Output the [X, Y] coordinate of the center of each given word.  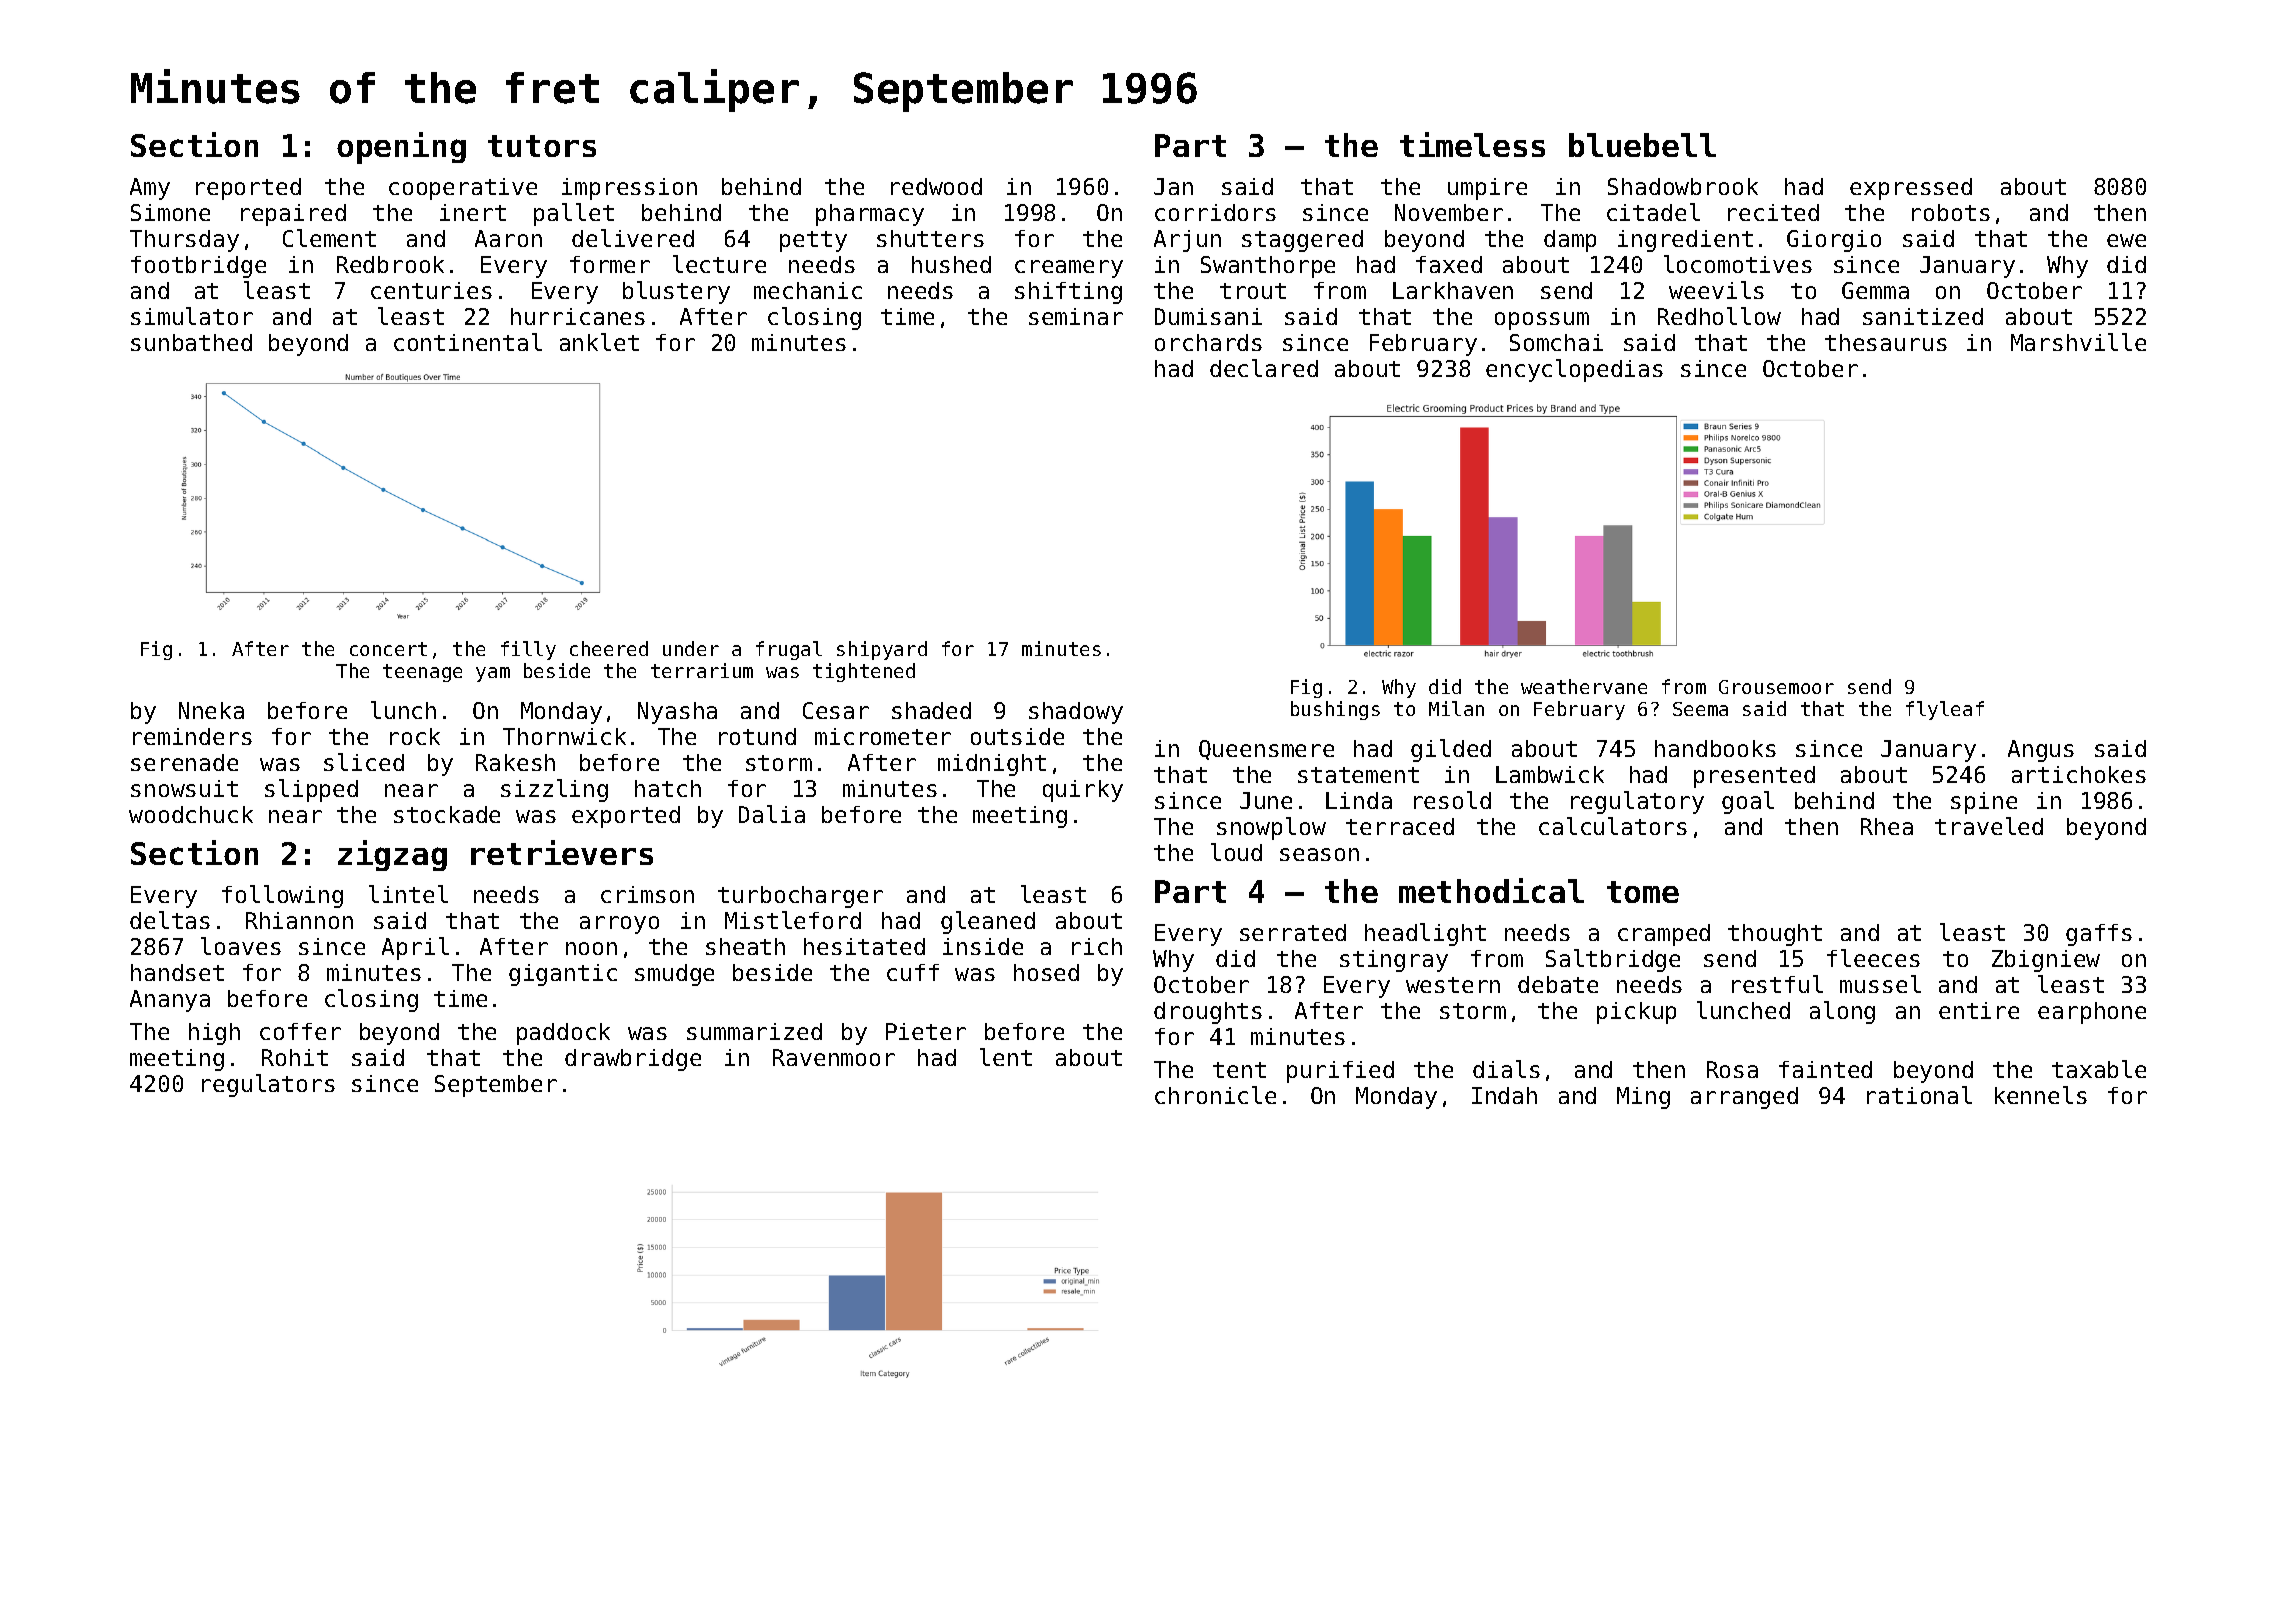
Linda [1359, 800]
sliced [364, 762]
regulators [268, 1085]
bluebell [1642, 145]
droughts [1208, 1013]
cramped [1664, 935]
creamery [1069, 269]
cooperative [463, 189]
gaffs [2099, 935]
